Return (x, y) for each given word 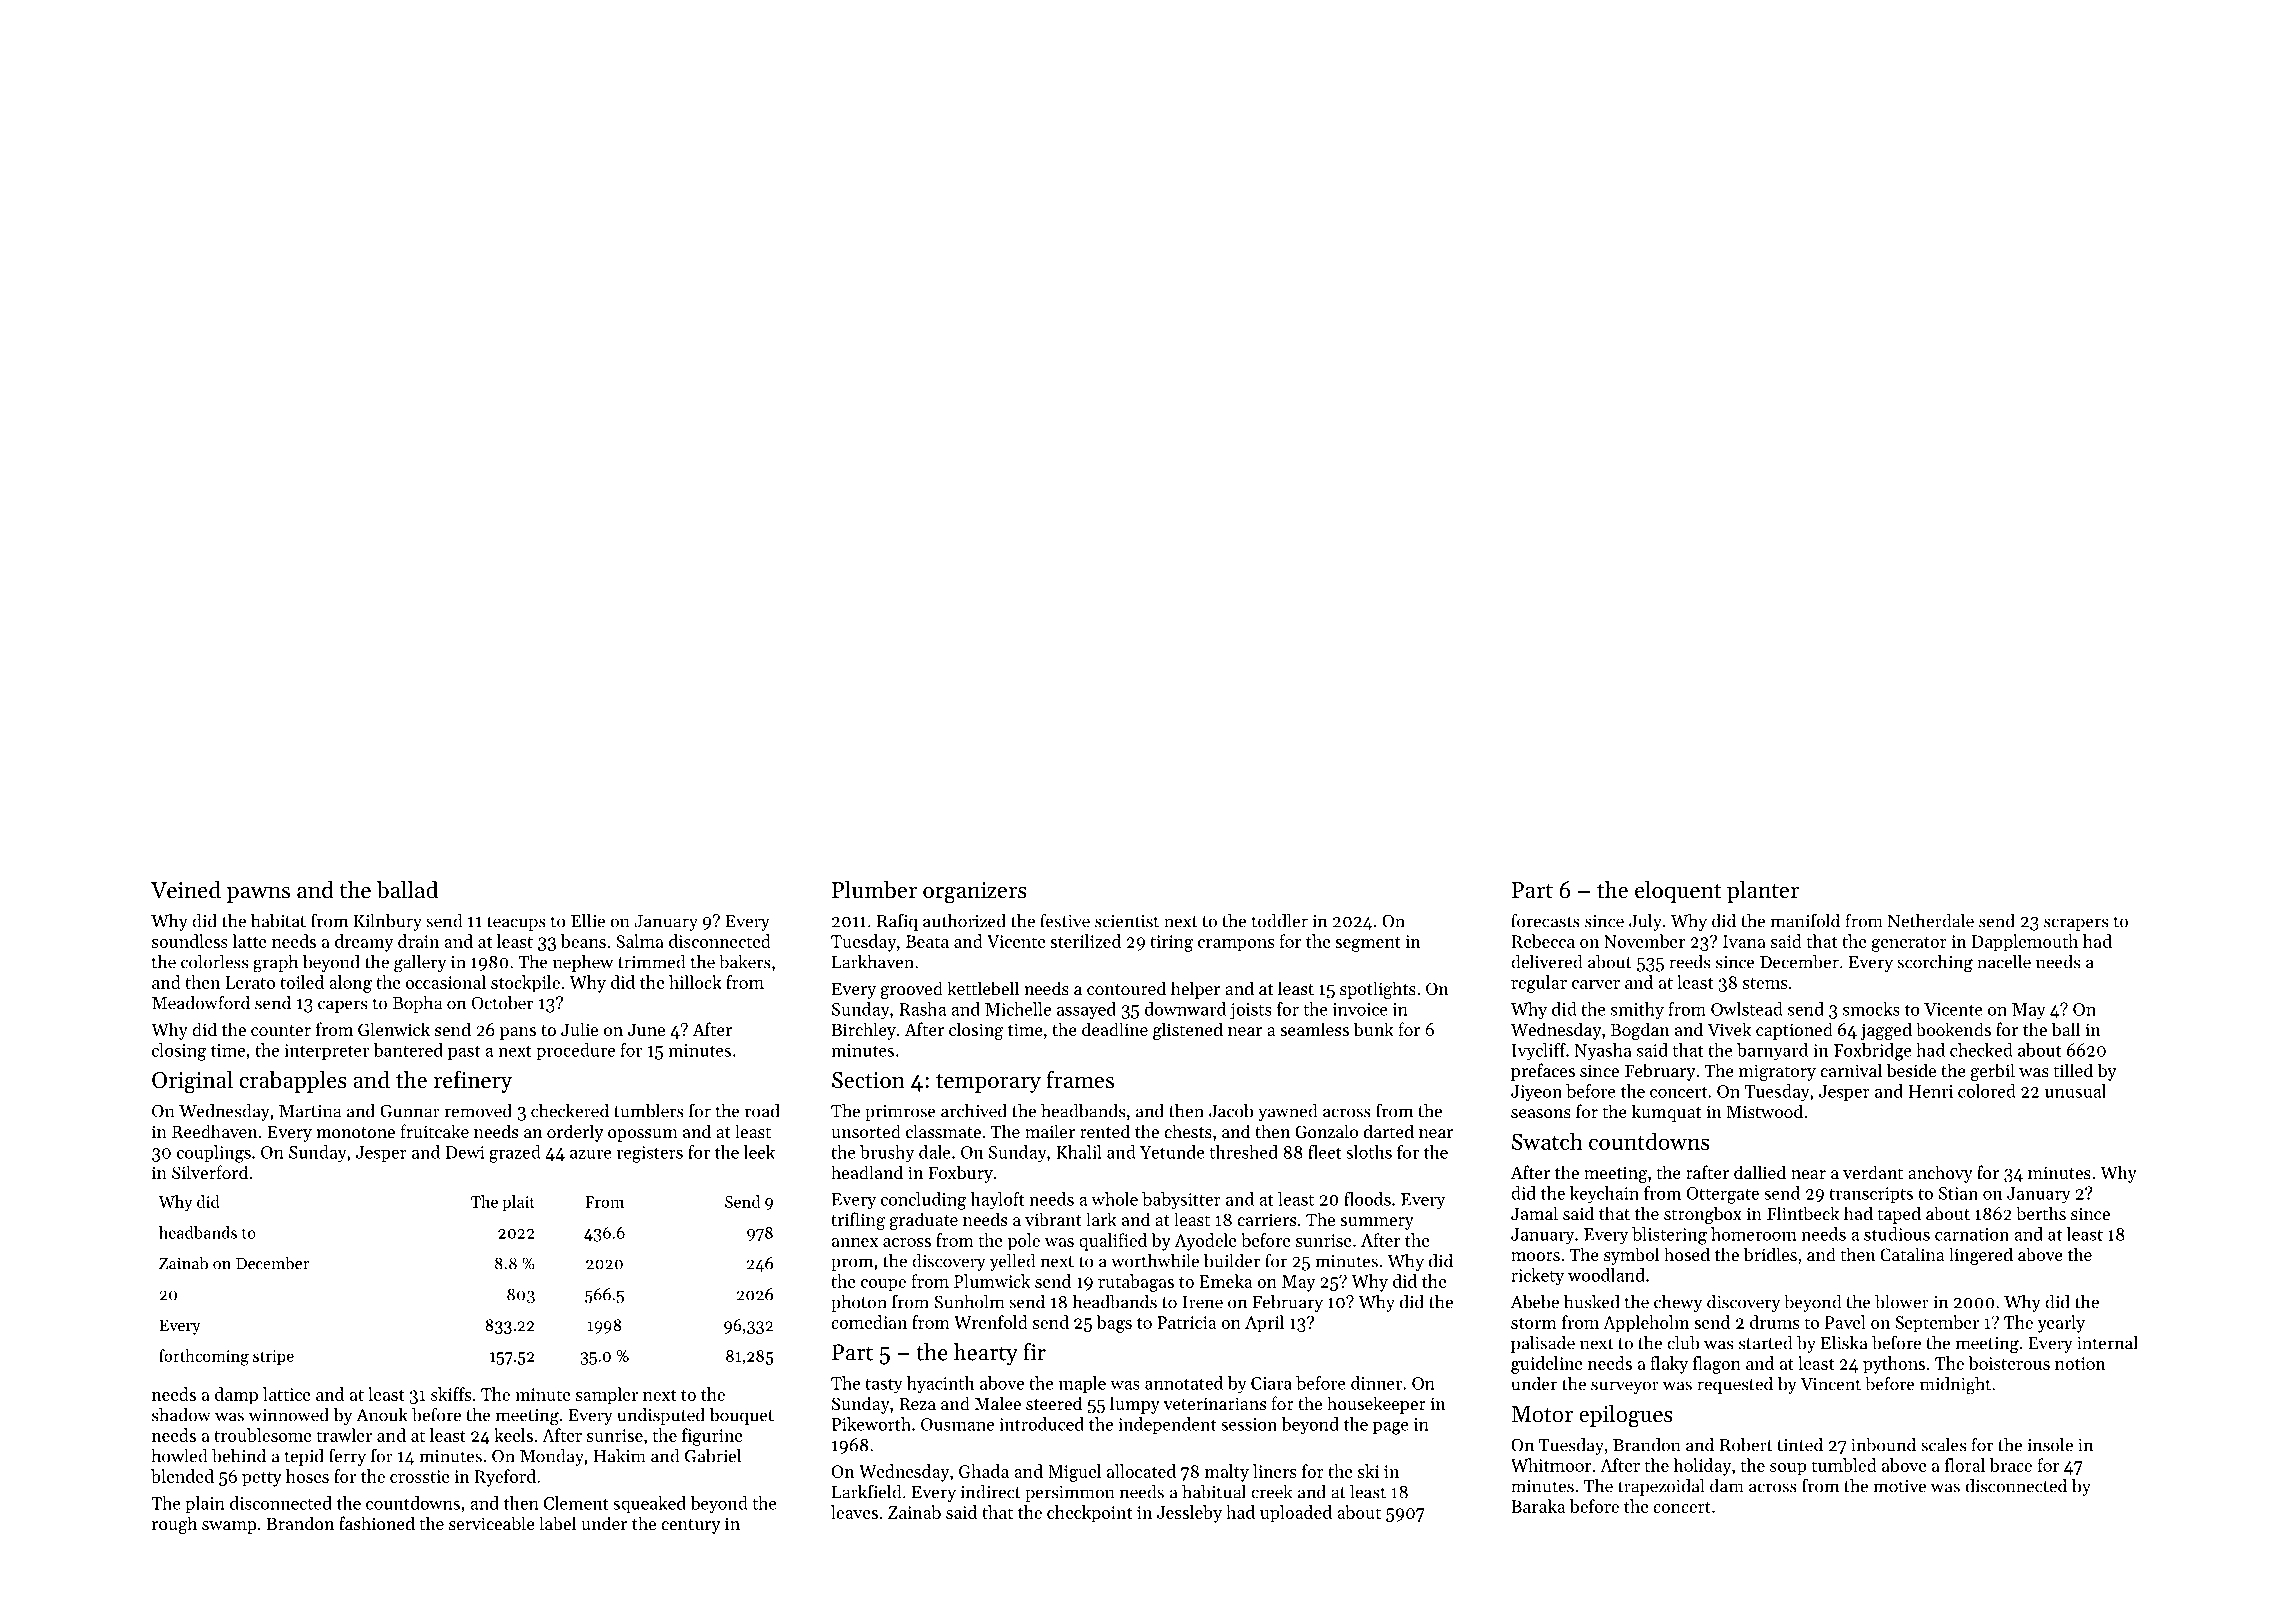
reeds (1689, 962)
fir (1034, 1352)
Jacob (1231, 1111)
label (557, 1523)
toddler (1280, 921)
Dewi (465, 1152)
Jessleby (1189, 1514)
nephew (583, 963)
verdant (1873, 1172)
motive (1899, 1486)
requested (1735, 1385)
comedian (869, 1322)
